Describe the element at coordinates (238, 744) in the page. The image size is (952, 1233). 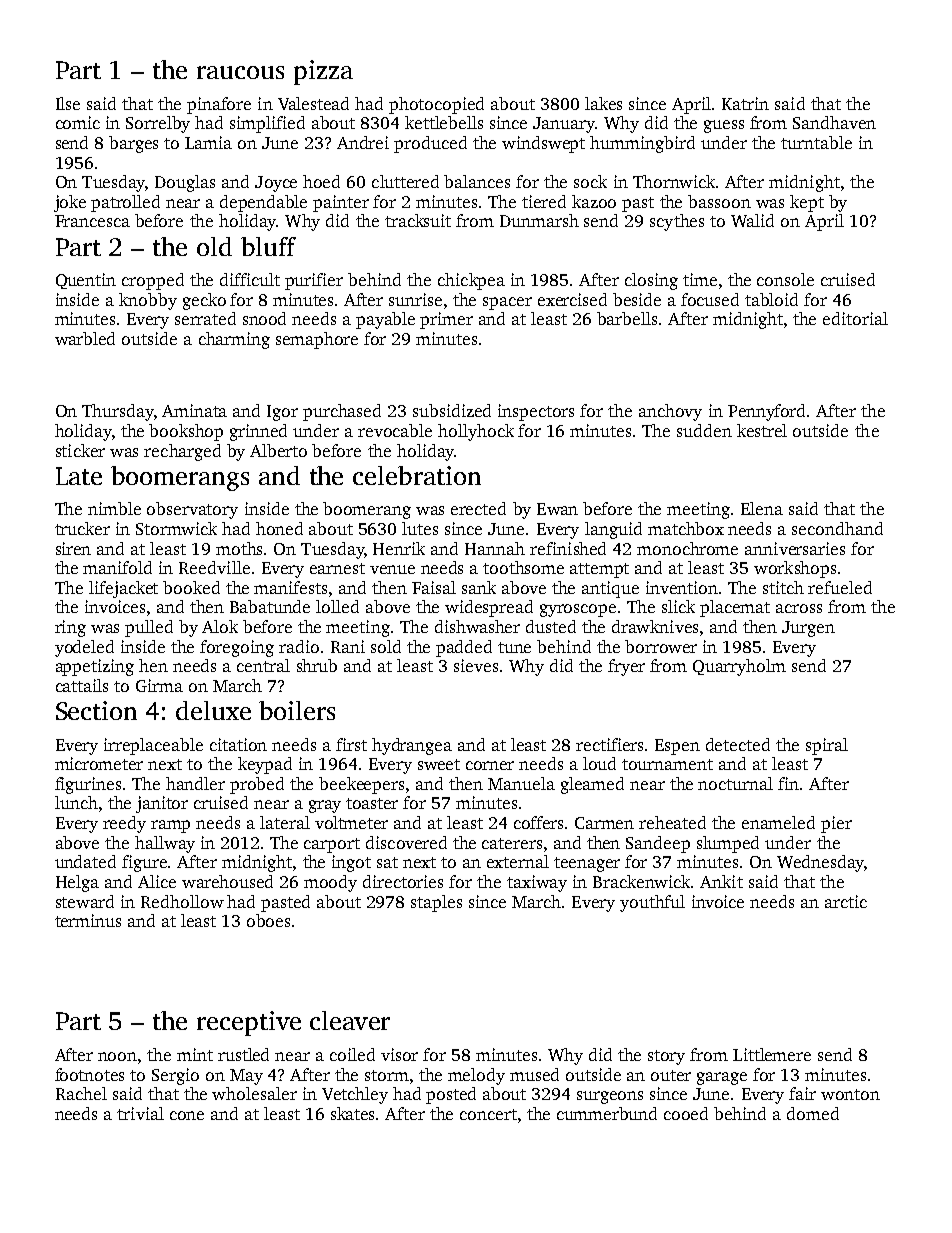
I see `citation` at that location.
